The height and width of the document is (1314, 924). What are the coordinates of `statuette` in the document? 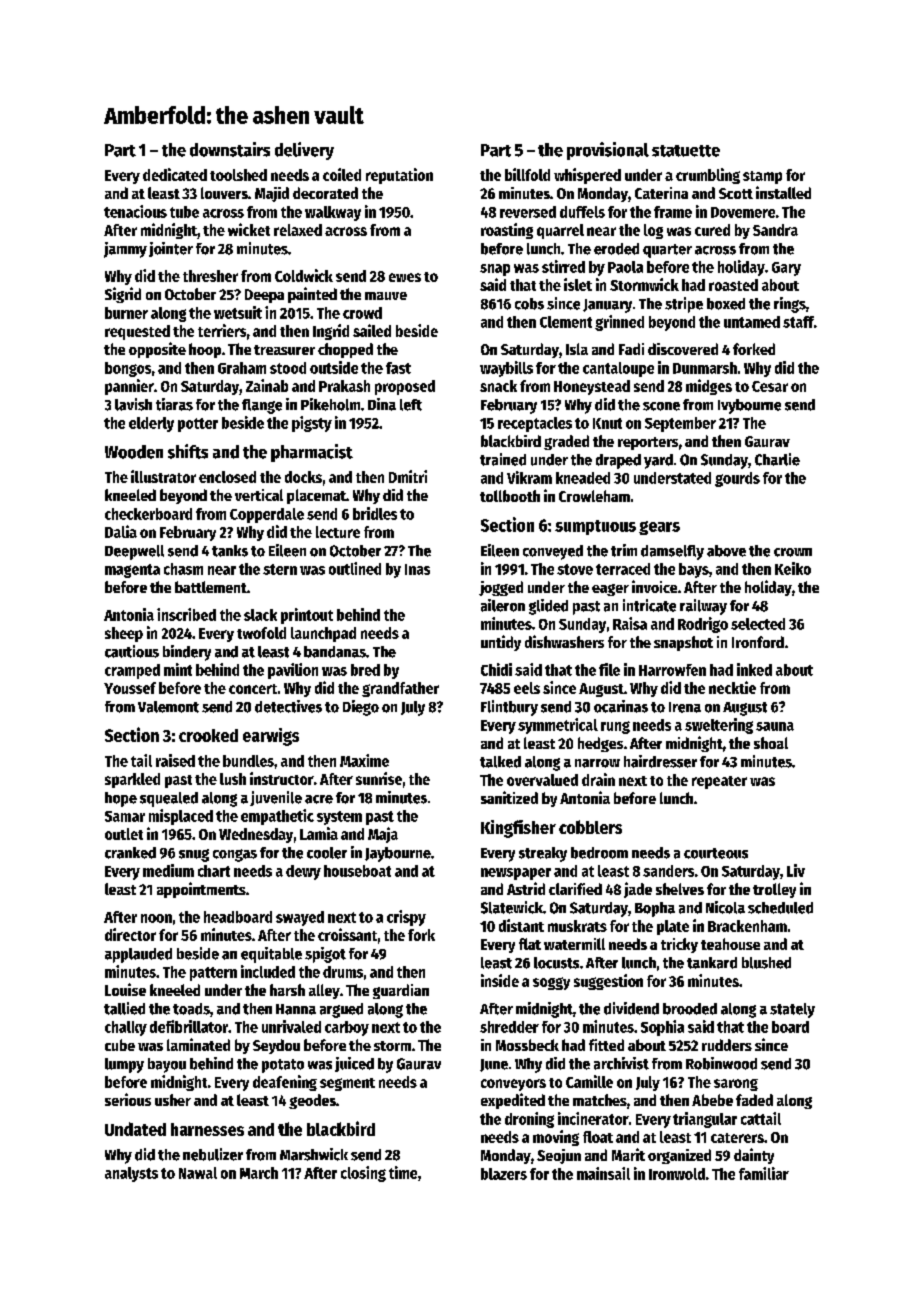 It's located at (686, 151).
